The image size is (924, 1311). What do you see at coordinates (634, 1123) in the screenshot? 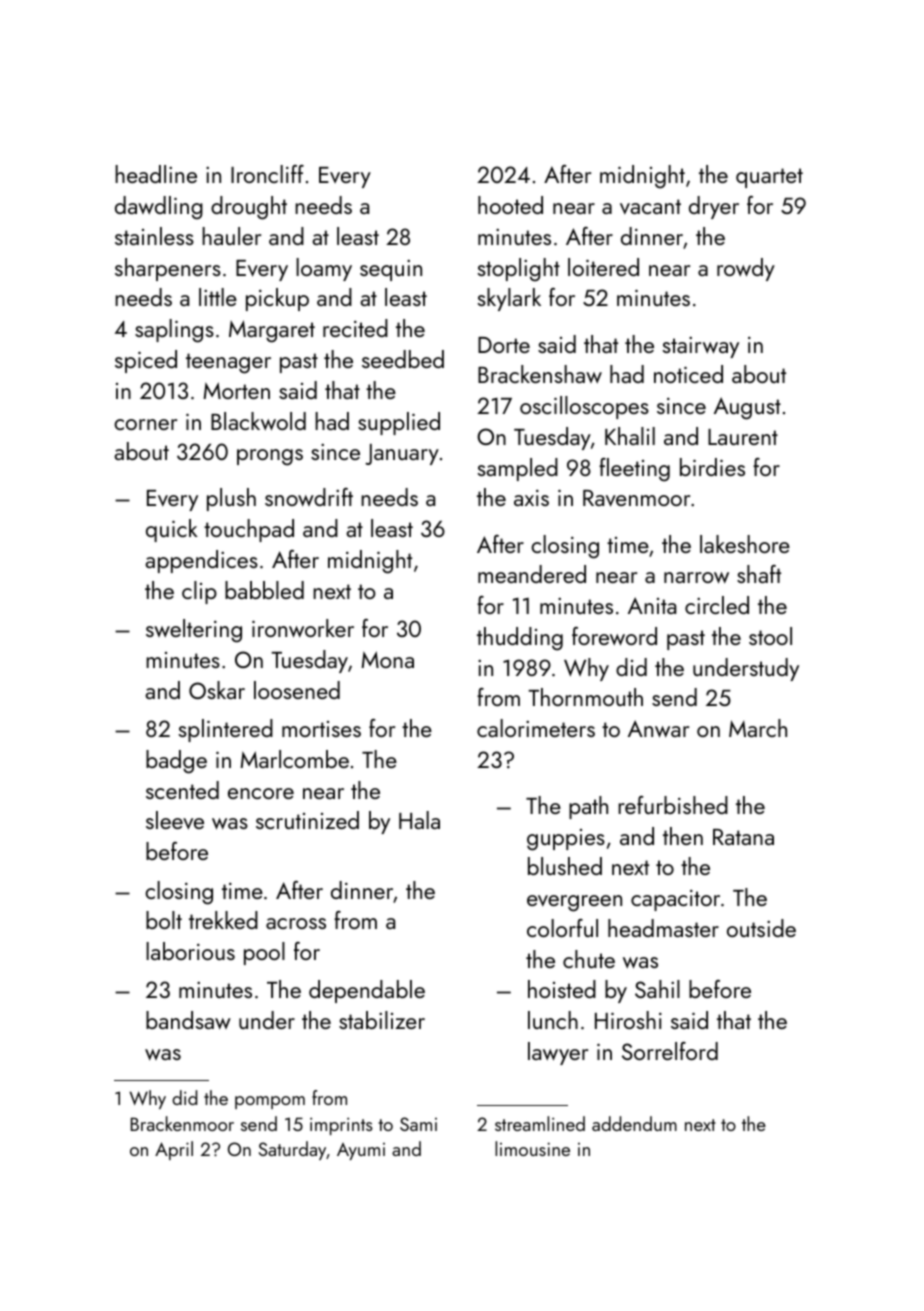
I see `addendum` at bounding box center [634, 1123].
